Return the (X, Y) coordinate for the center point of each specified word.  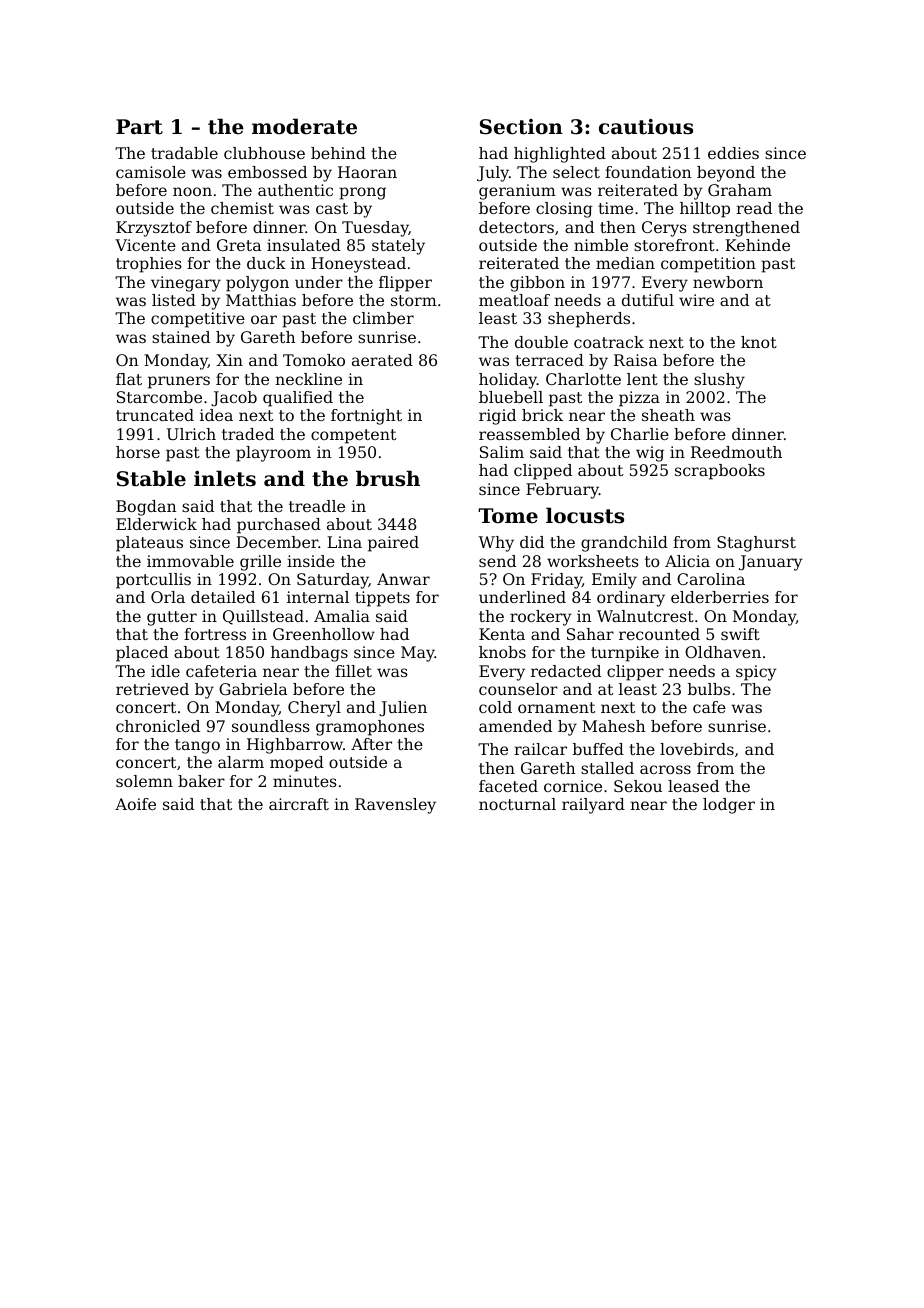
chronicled (158, 726)
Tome (508, 516)
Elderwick (156, 524)
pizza (639, 399)
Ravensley (395, 806)
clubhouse (264, 153)
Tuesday (375, 229)
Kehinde (757, 245)
